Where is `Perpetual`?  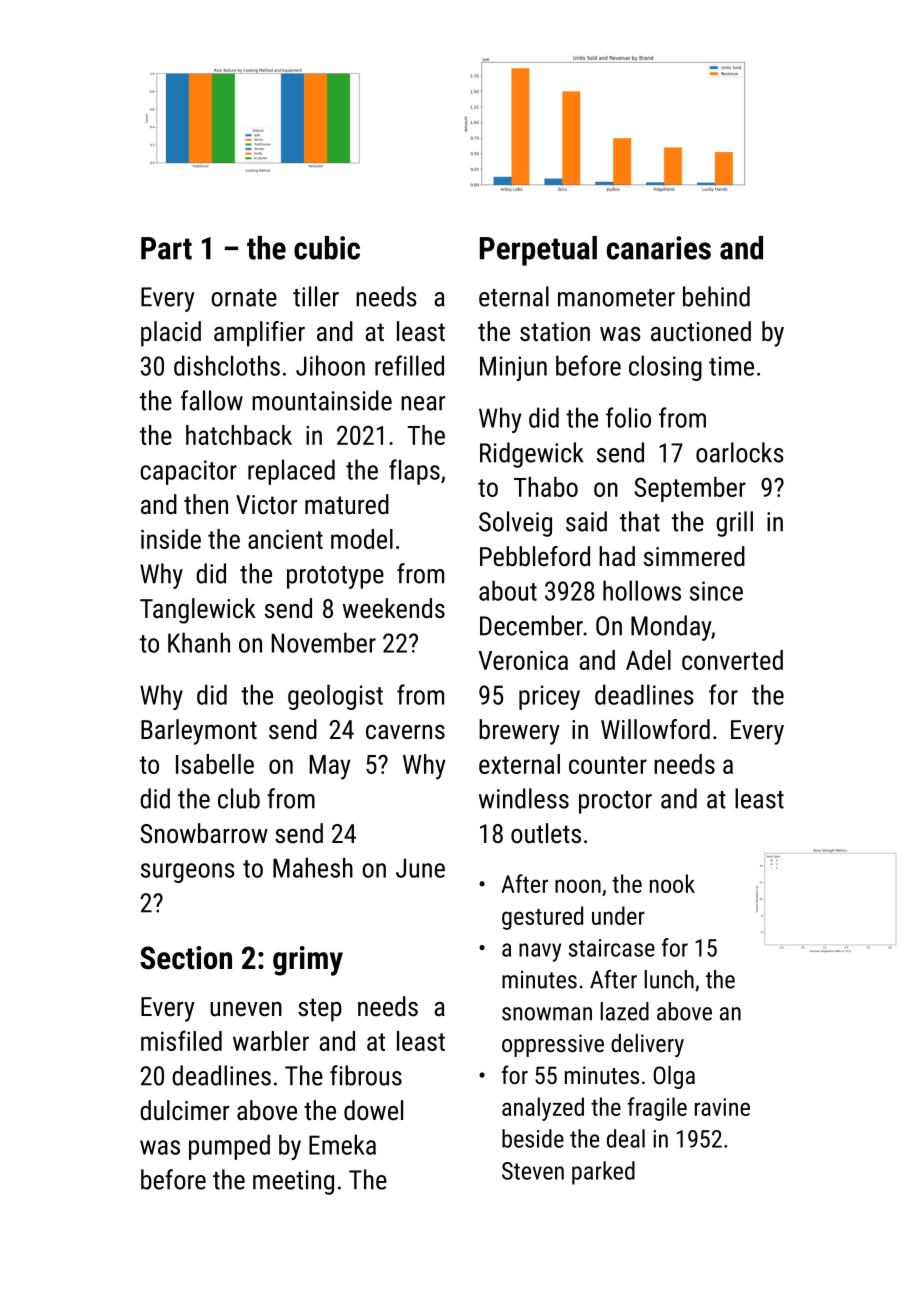 Perpetual is located at coordinates (538, 251).
